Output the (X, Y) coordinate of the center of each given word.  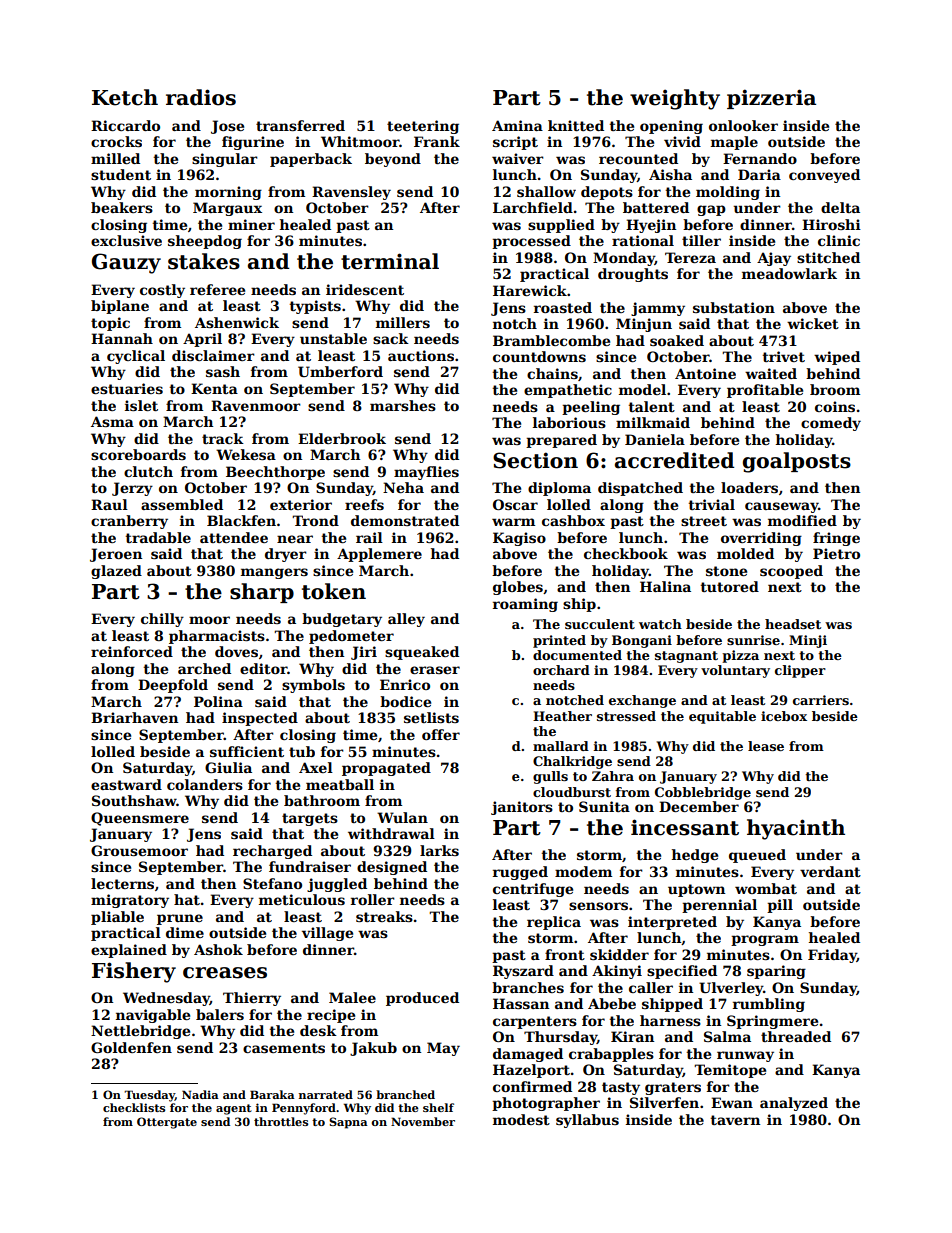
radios (201, 97)
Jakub (373, 1049)
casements (284, 1048)
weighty (675, 99)
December (699, 806)
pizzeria (771, 99)
